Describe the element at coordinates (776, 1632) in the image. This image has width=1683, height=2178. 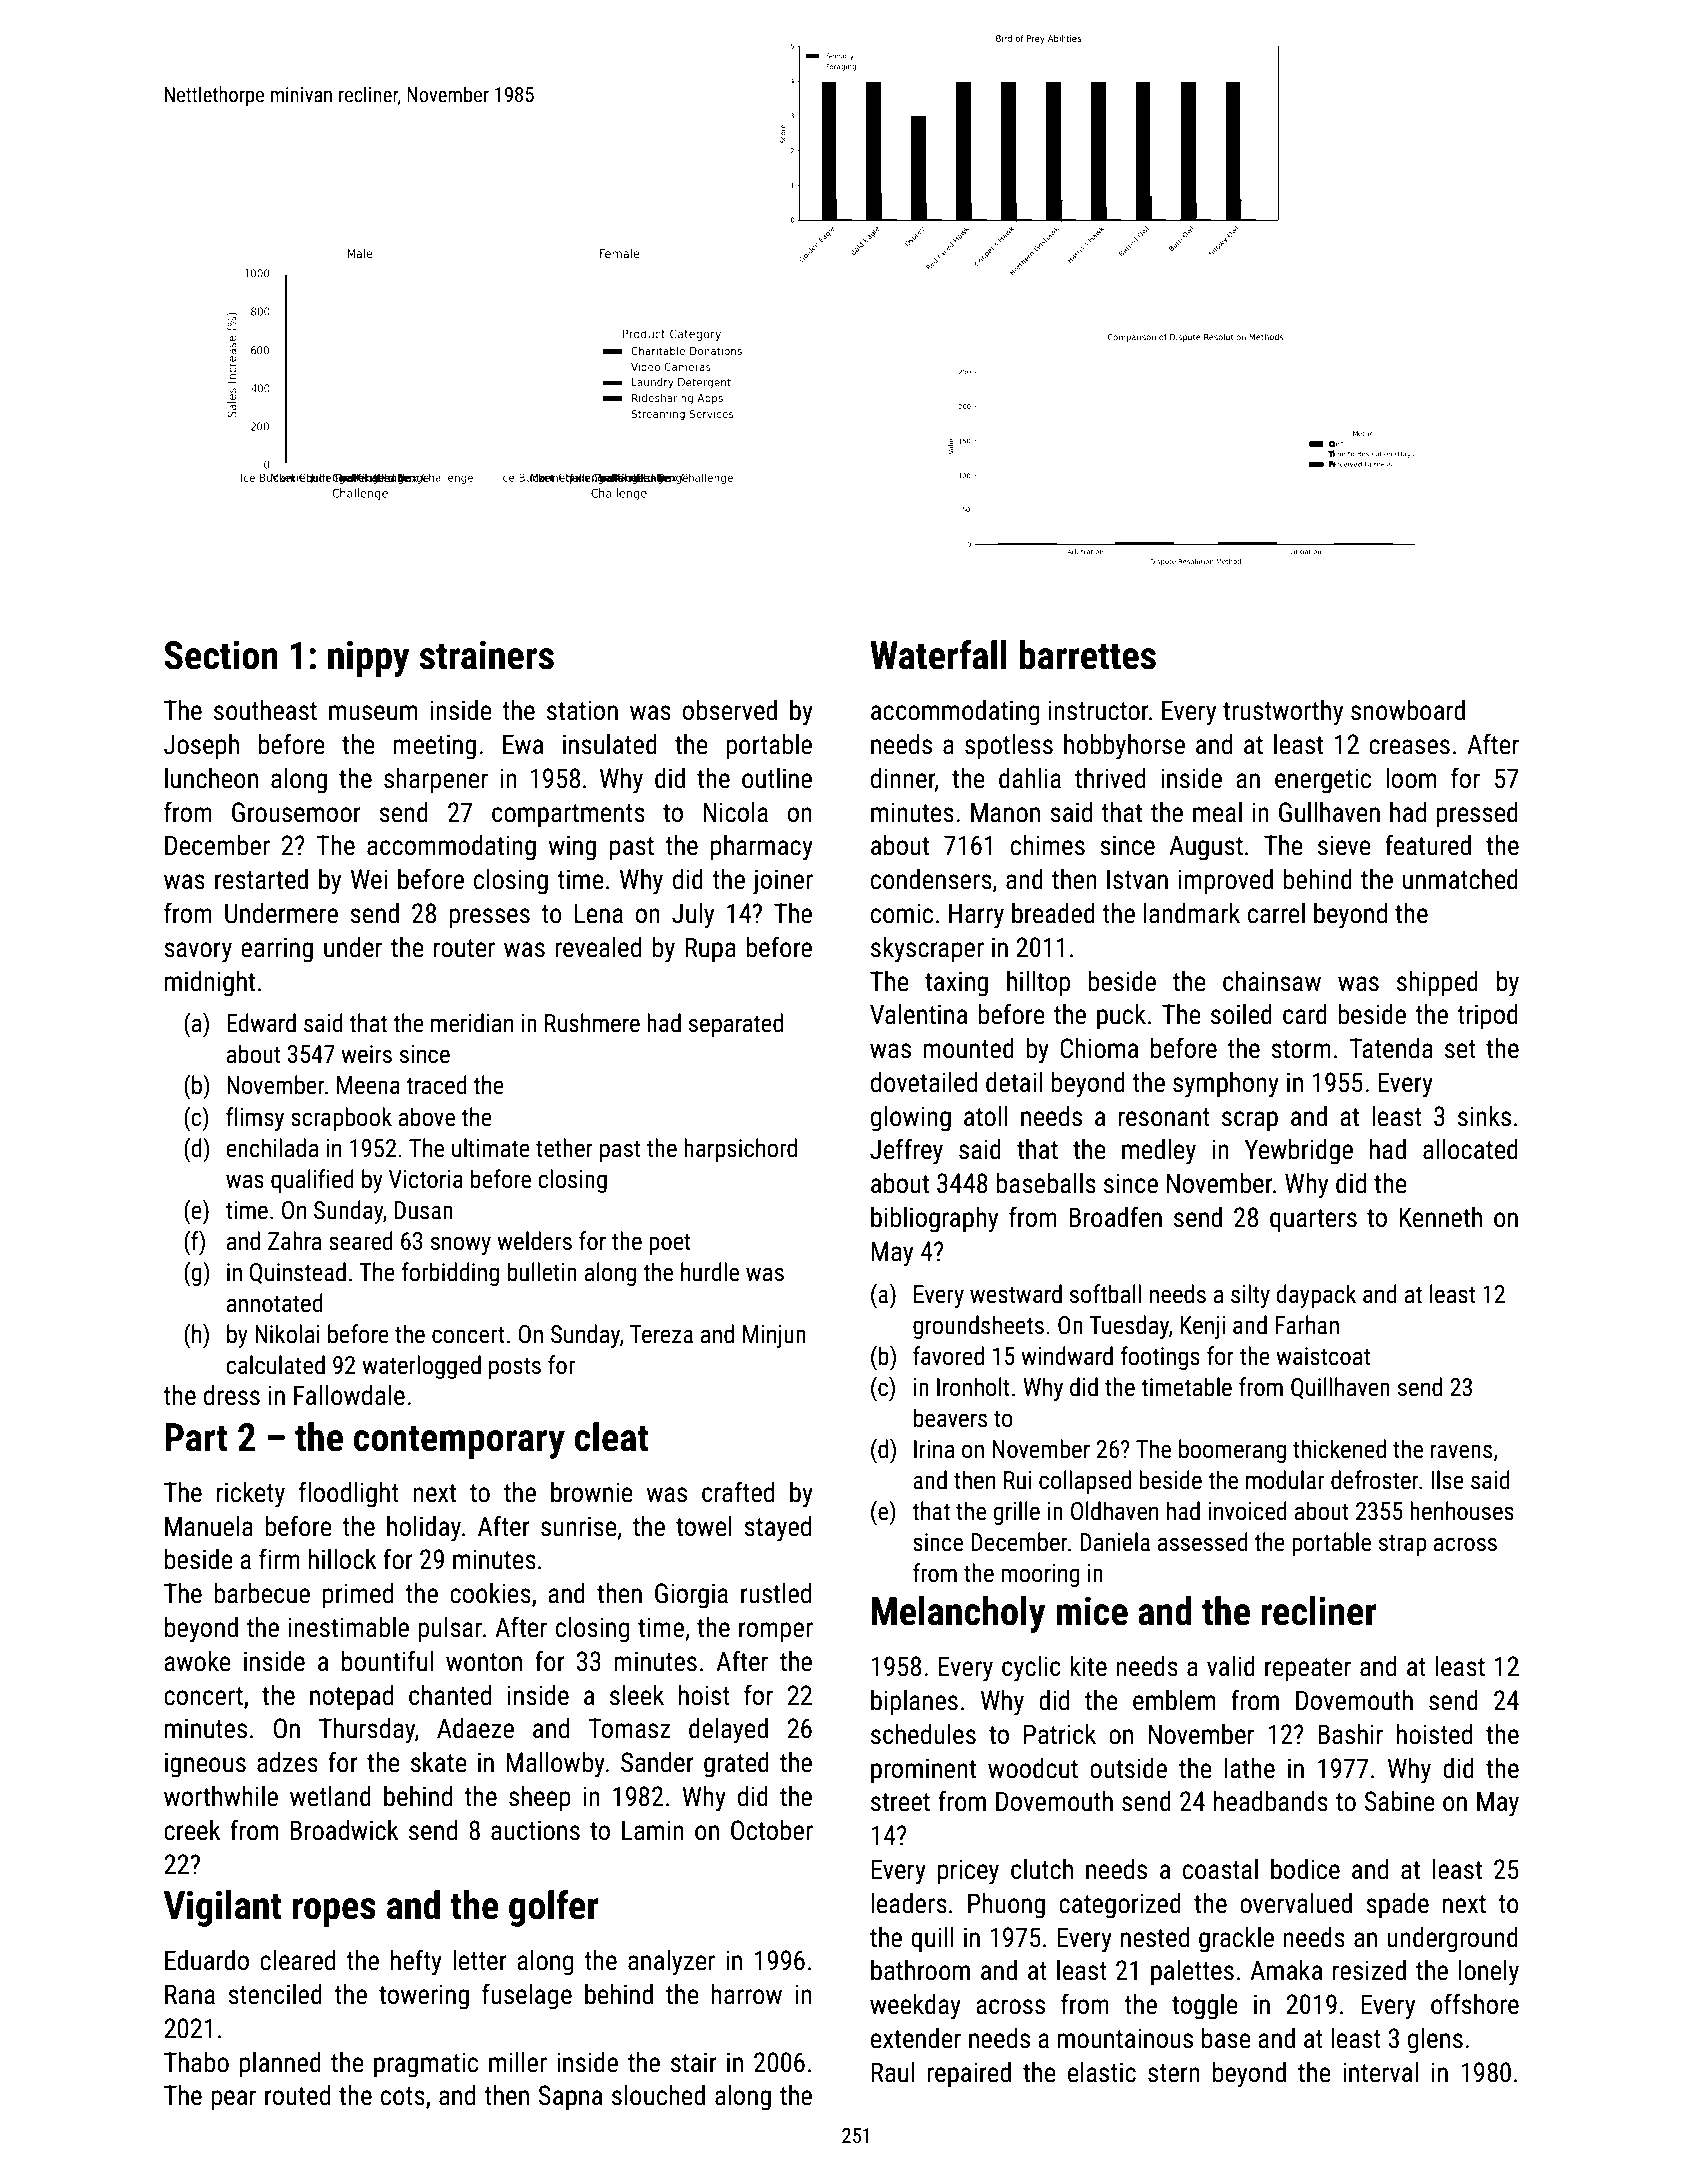
I see `romper` at that location.
